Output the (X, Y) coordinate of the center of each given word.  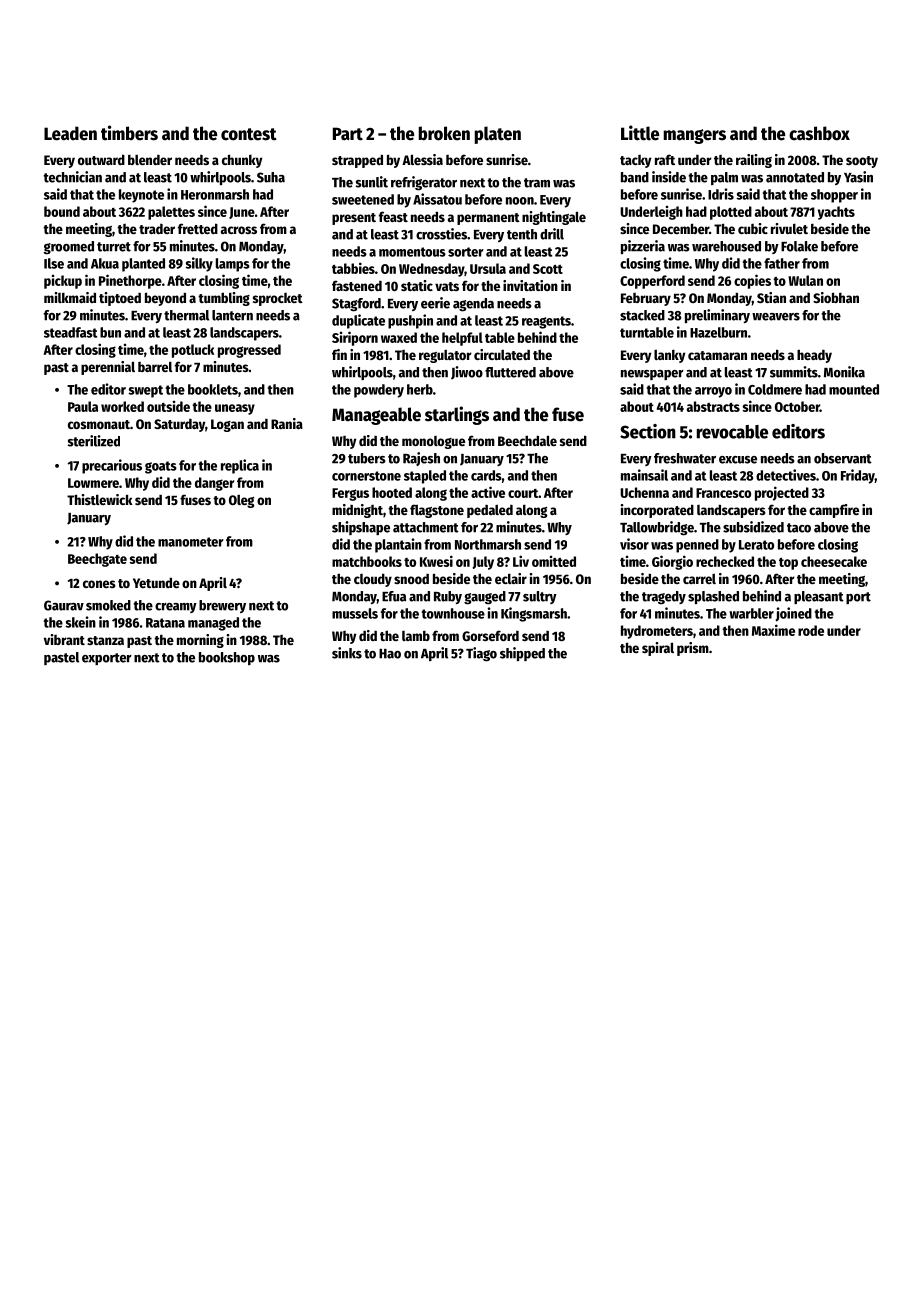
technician (72, 177)
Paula (83, 406)
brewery (222, 606)
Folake (799, 246)
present (354, 219)
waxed (399, 337)
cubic (753, 228)
